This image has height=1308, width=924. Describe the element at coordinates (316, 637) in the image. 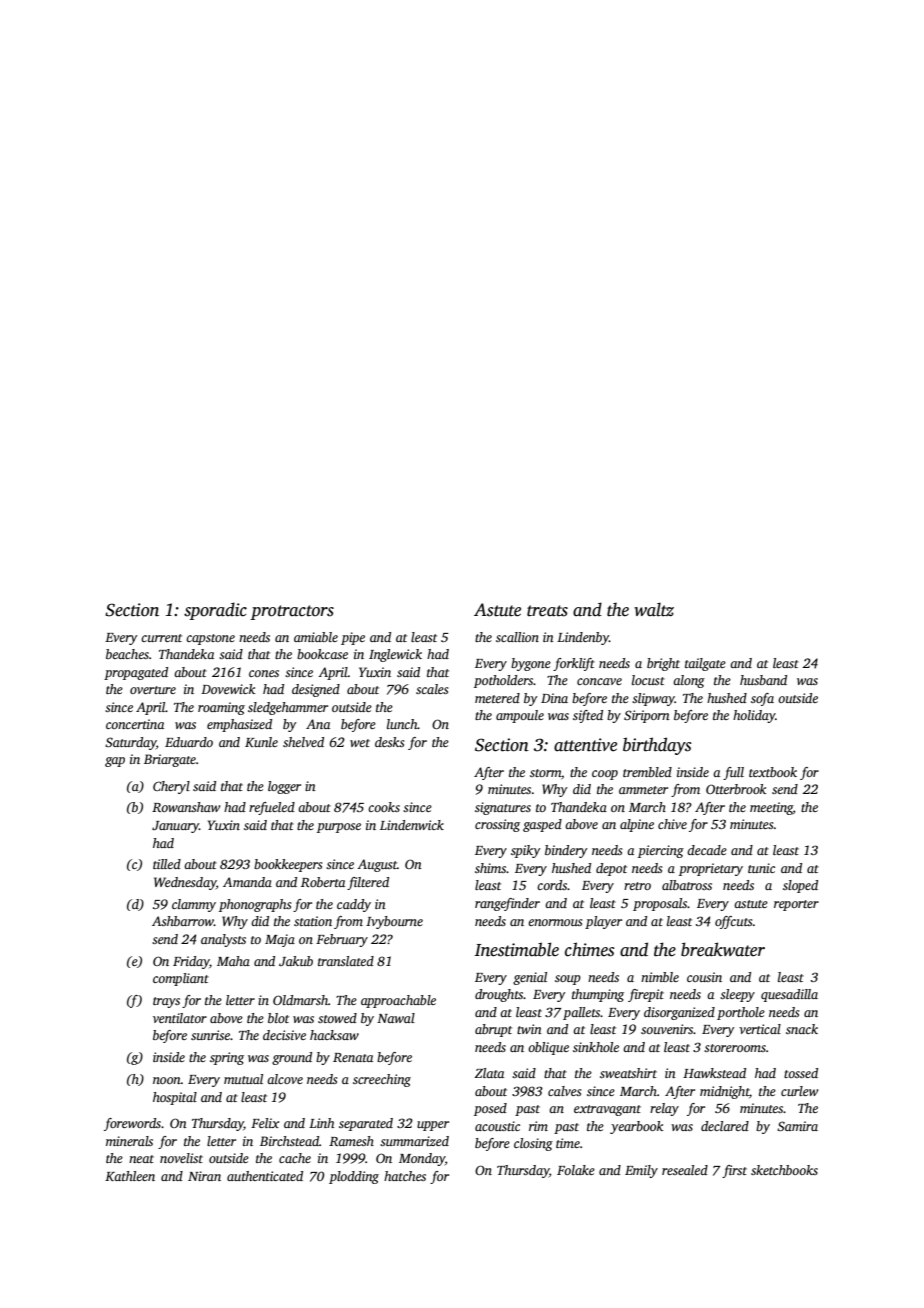

I see `amiable` at that location.
